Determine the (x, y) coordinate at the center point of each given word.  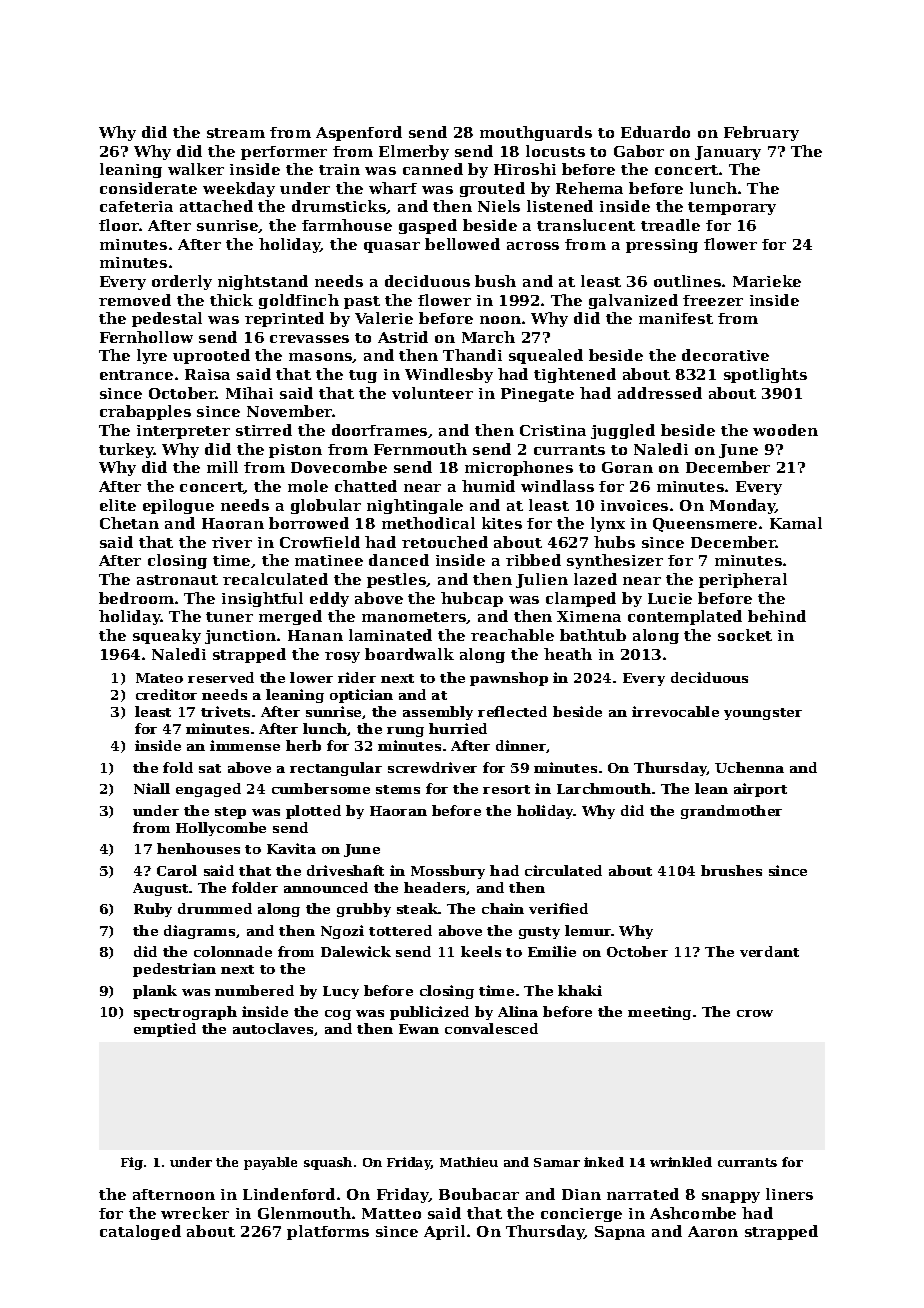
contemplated (685, 617)
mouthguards (536, 133)
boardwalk (409, 654)
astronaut (177, 580)
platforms (328, 1232)
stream (236, 133)
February (761, 133)
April (444, 1232)
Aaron (713, 1231)
